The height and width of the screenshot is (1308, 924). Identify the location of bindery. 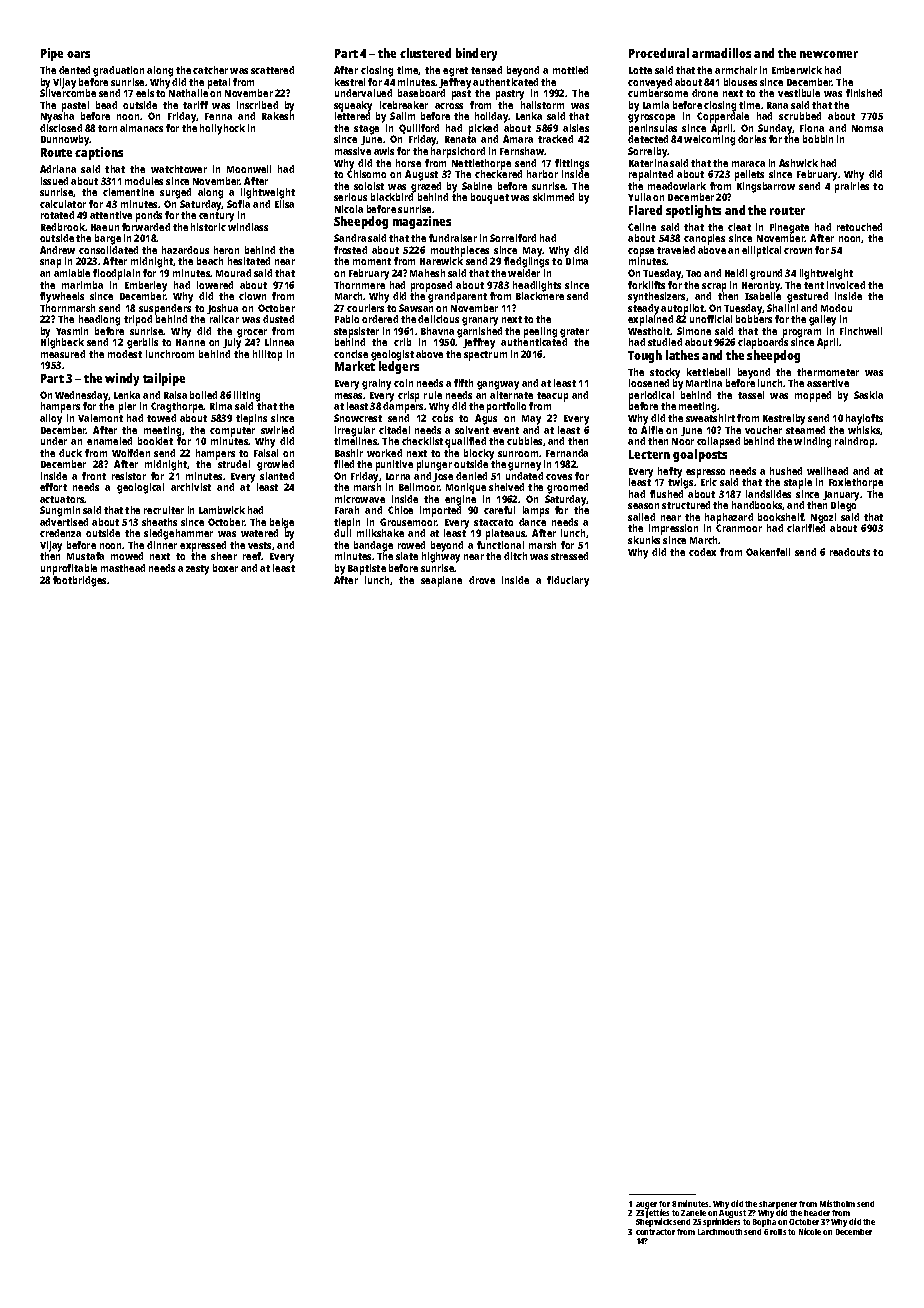
(476, 54).
